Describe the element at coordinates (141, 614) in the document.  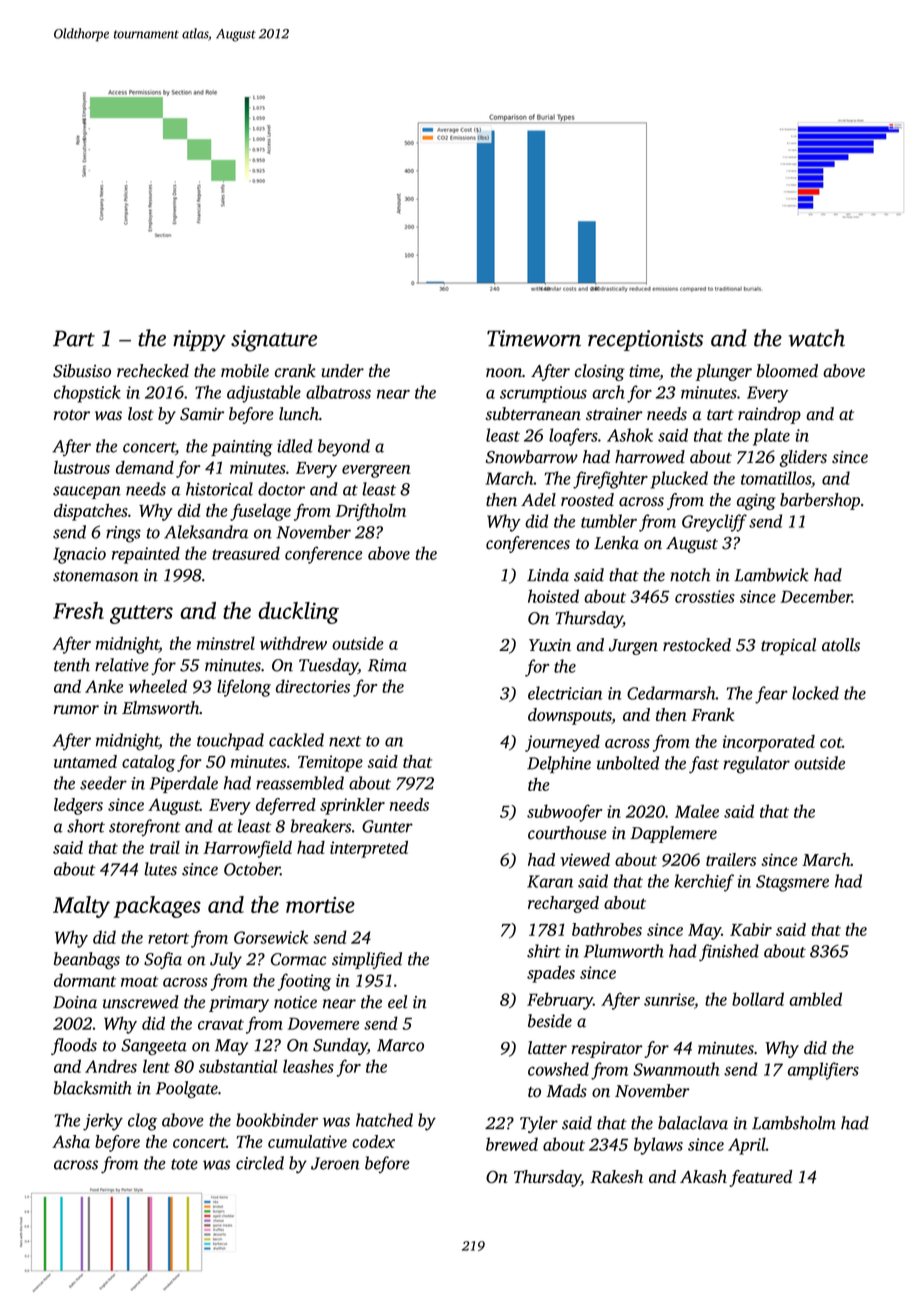
I see `gutters` at that location.
